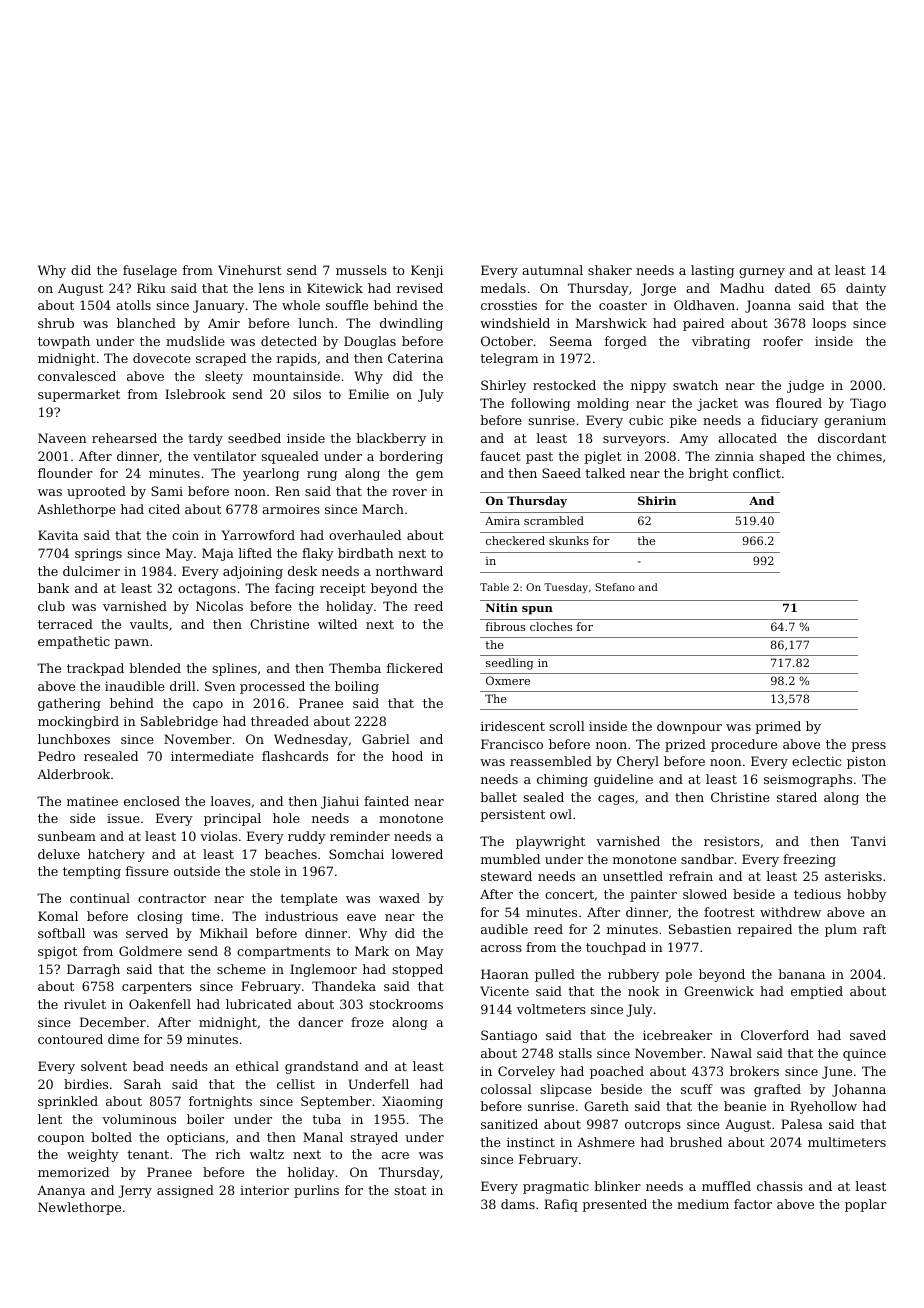  Describe the element at coordinates (205, 1119) in the screenshot. I see `boiler` at that location.
